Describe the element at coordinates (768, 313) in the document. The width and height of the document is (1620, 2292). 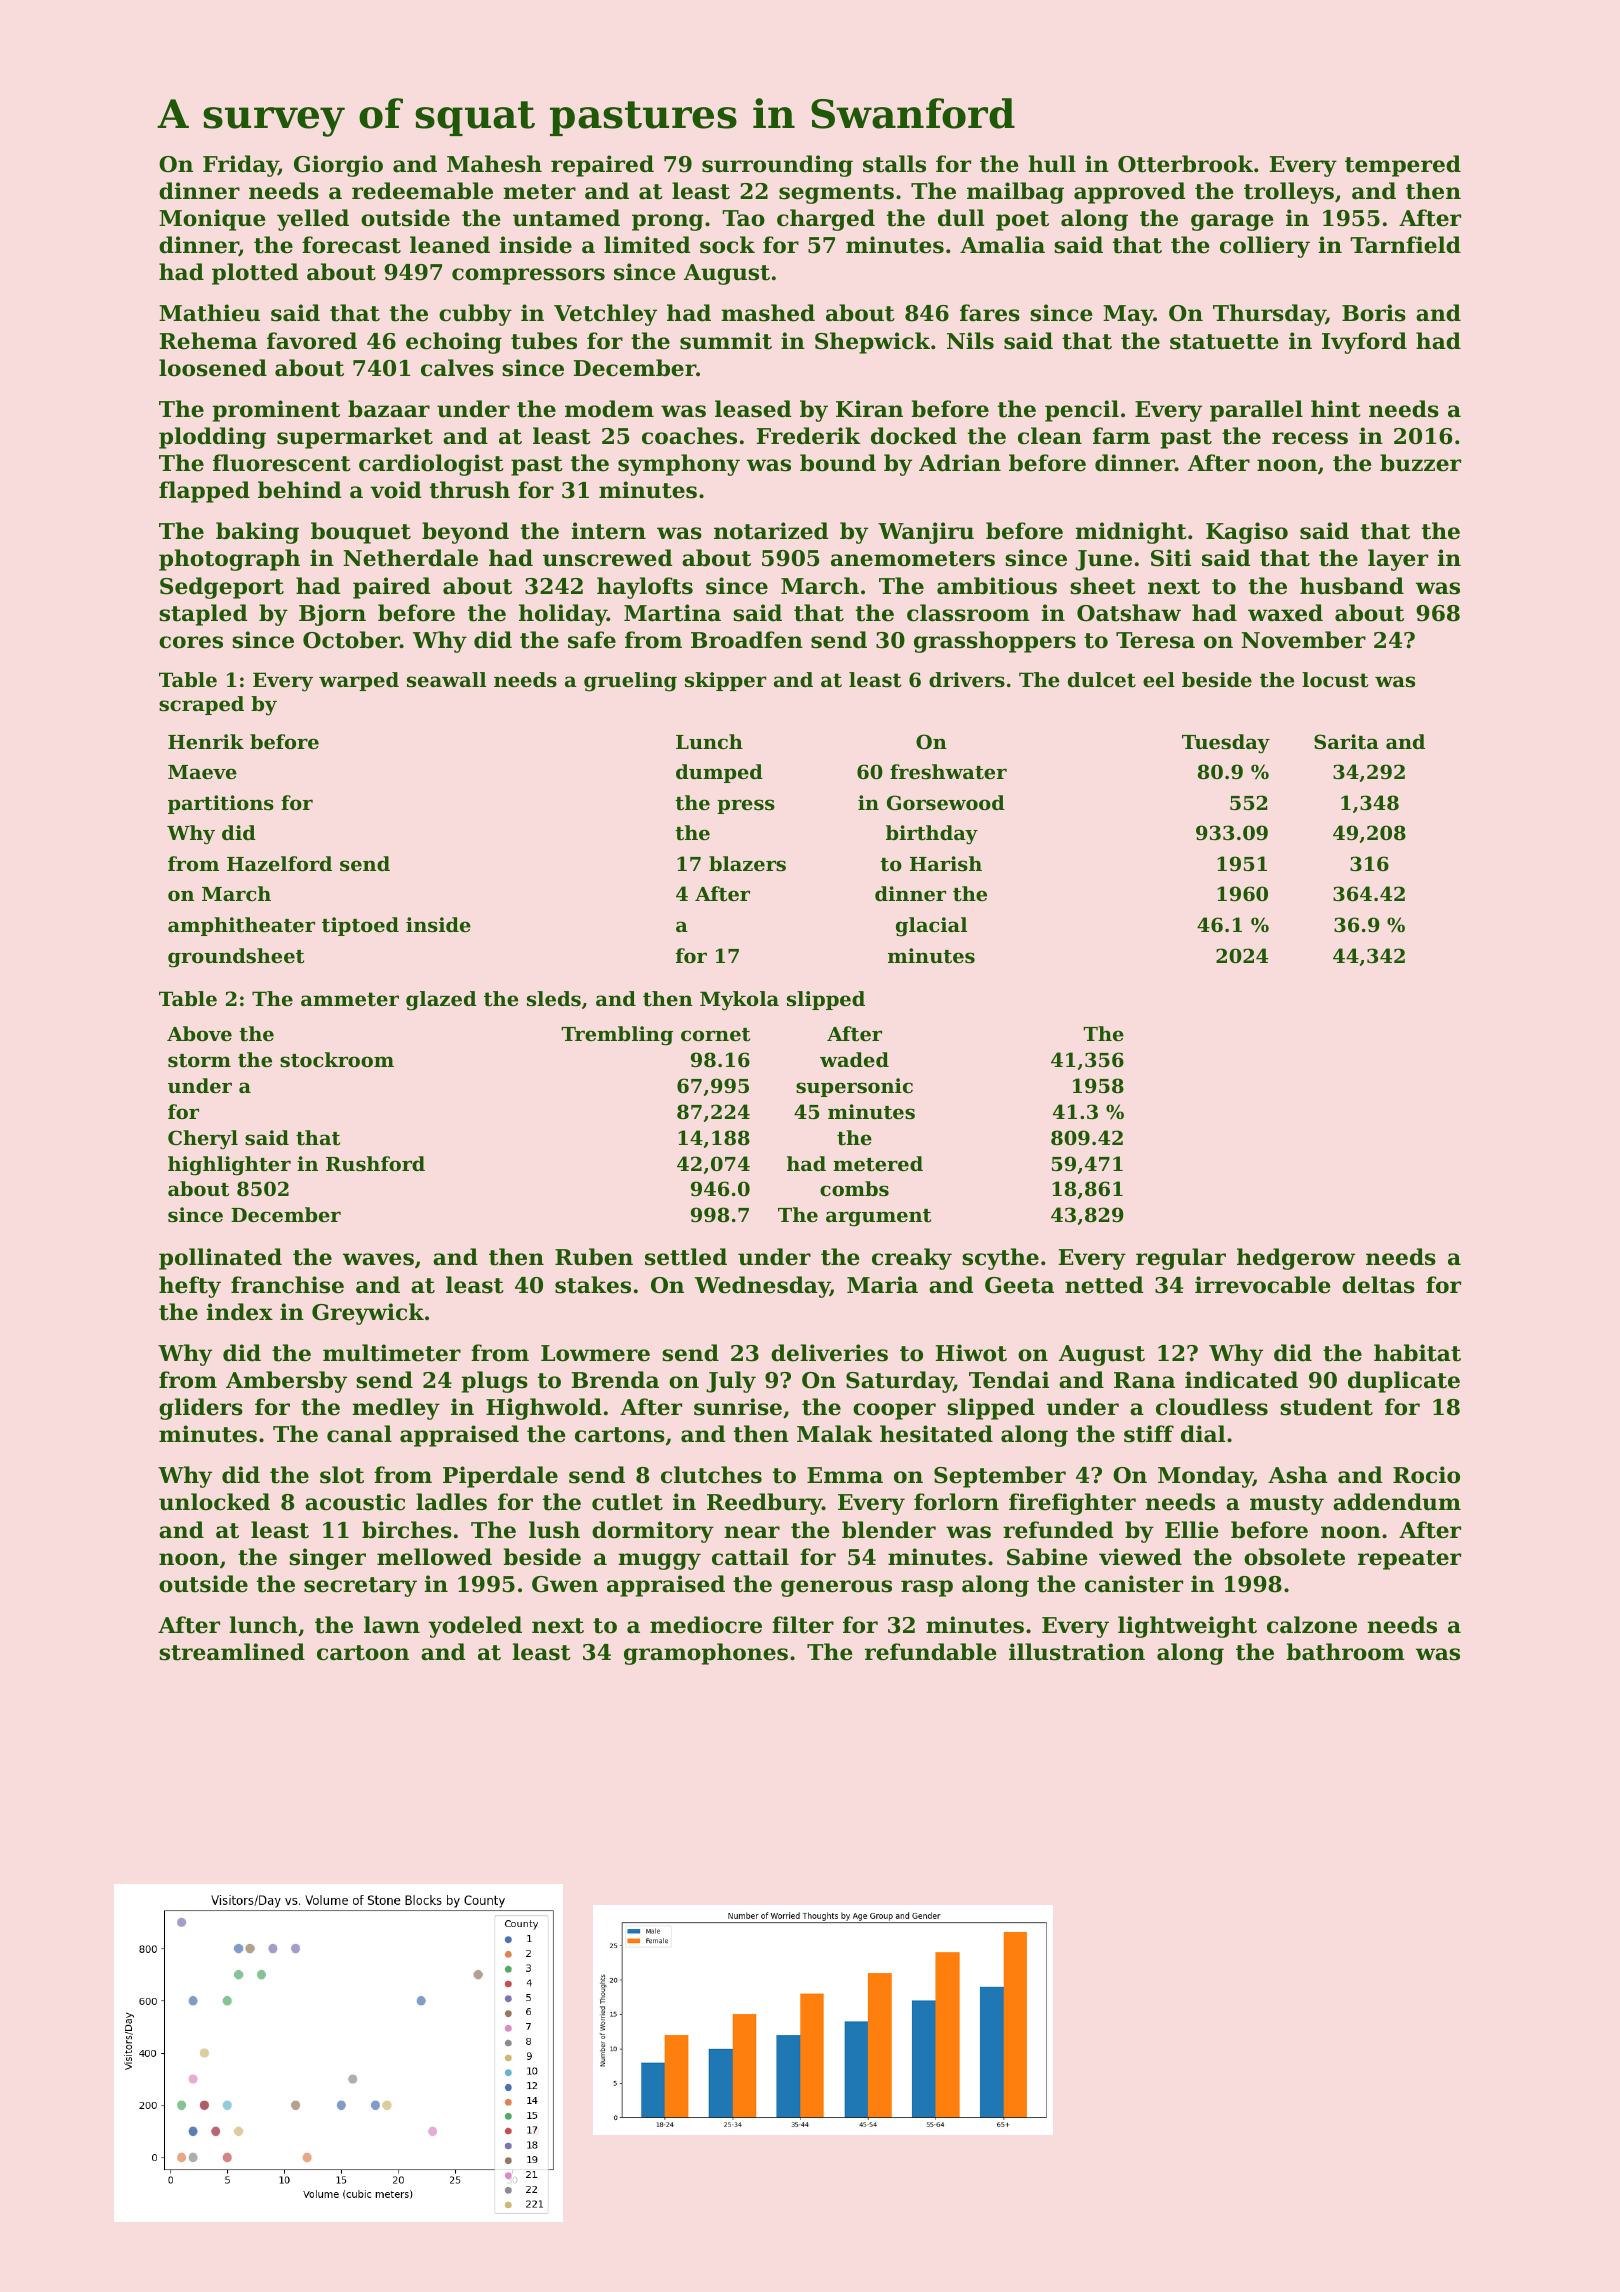
I see `mashed` at that location.
